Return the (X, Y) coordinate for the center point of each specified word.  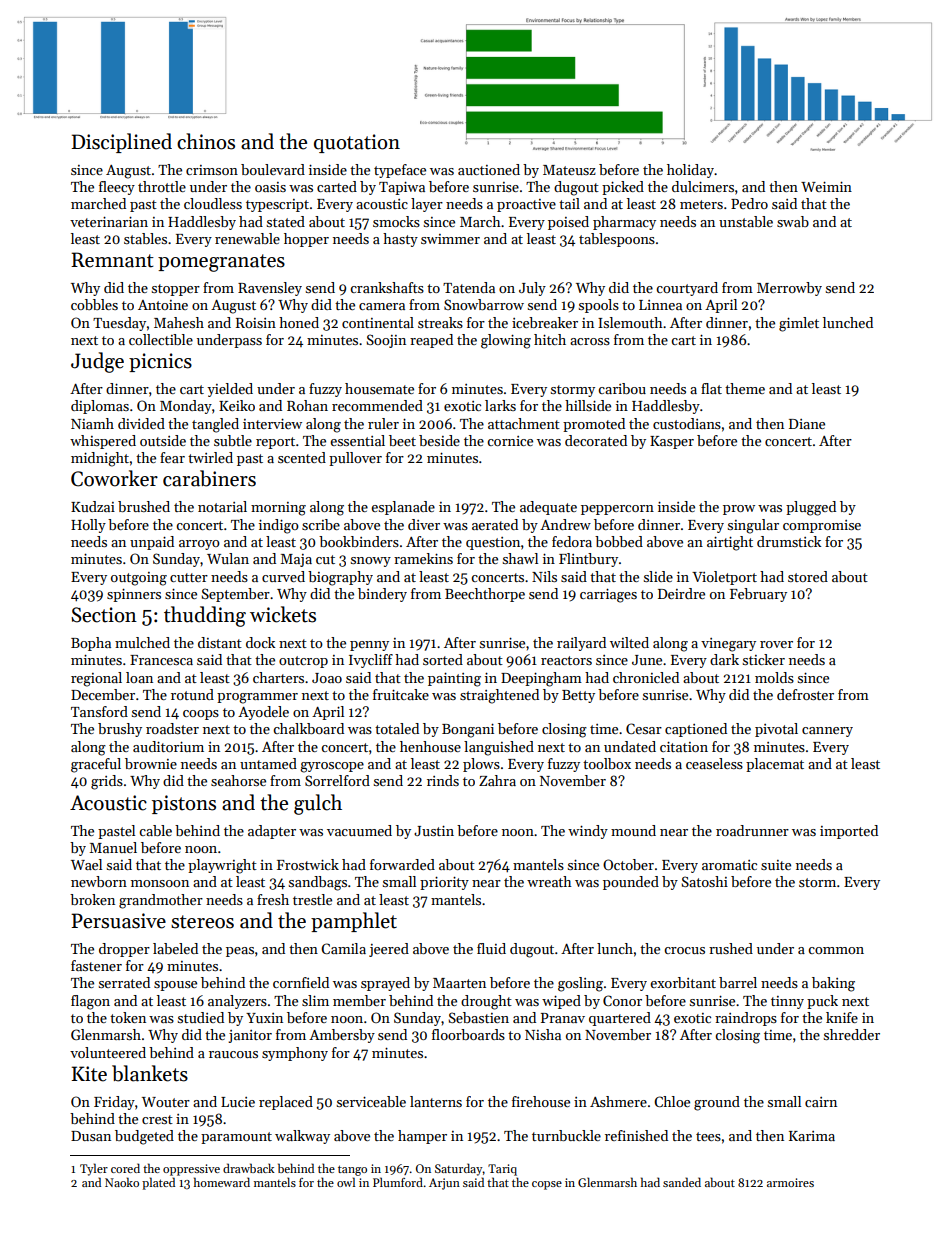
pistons (184, 804)
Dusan (91, 1136)
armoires (790, 1182)
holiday (690, 171)
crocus (684, 950)
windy (588, 832)
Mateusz (569, 170)
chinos (206, 141)
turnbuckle (566, 1135)
